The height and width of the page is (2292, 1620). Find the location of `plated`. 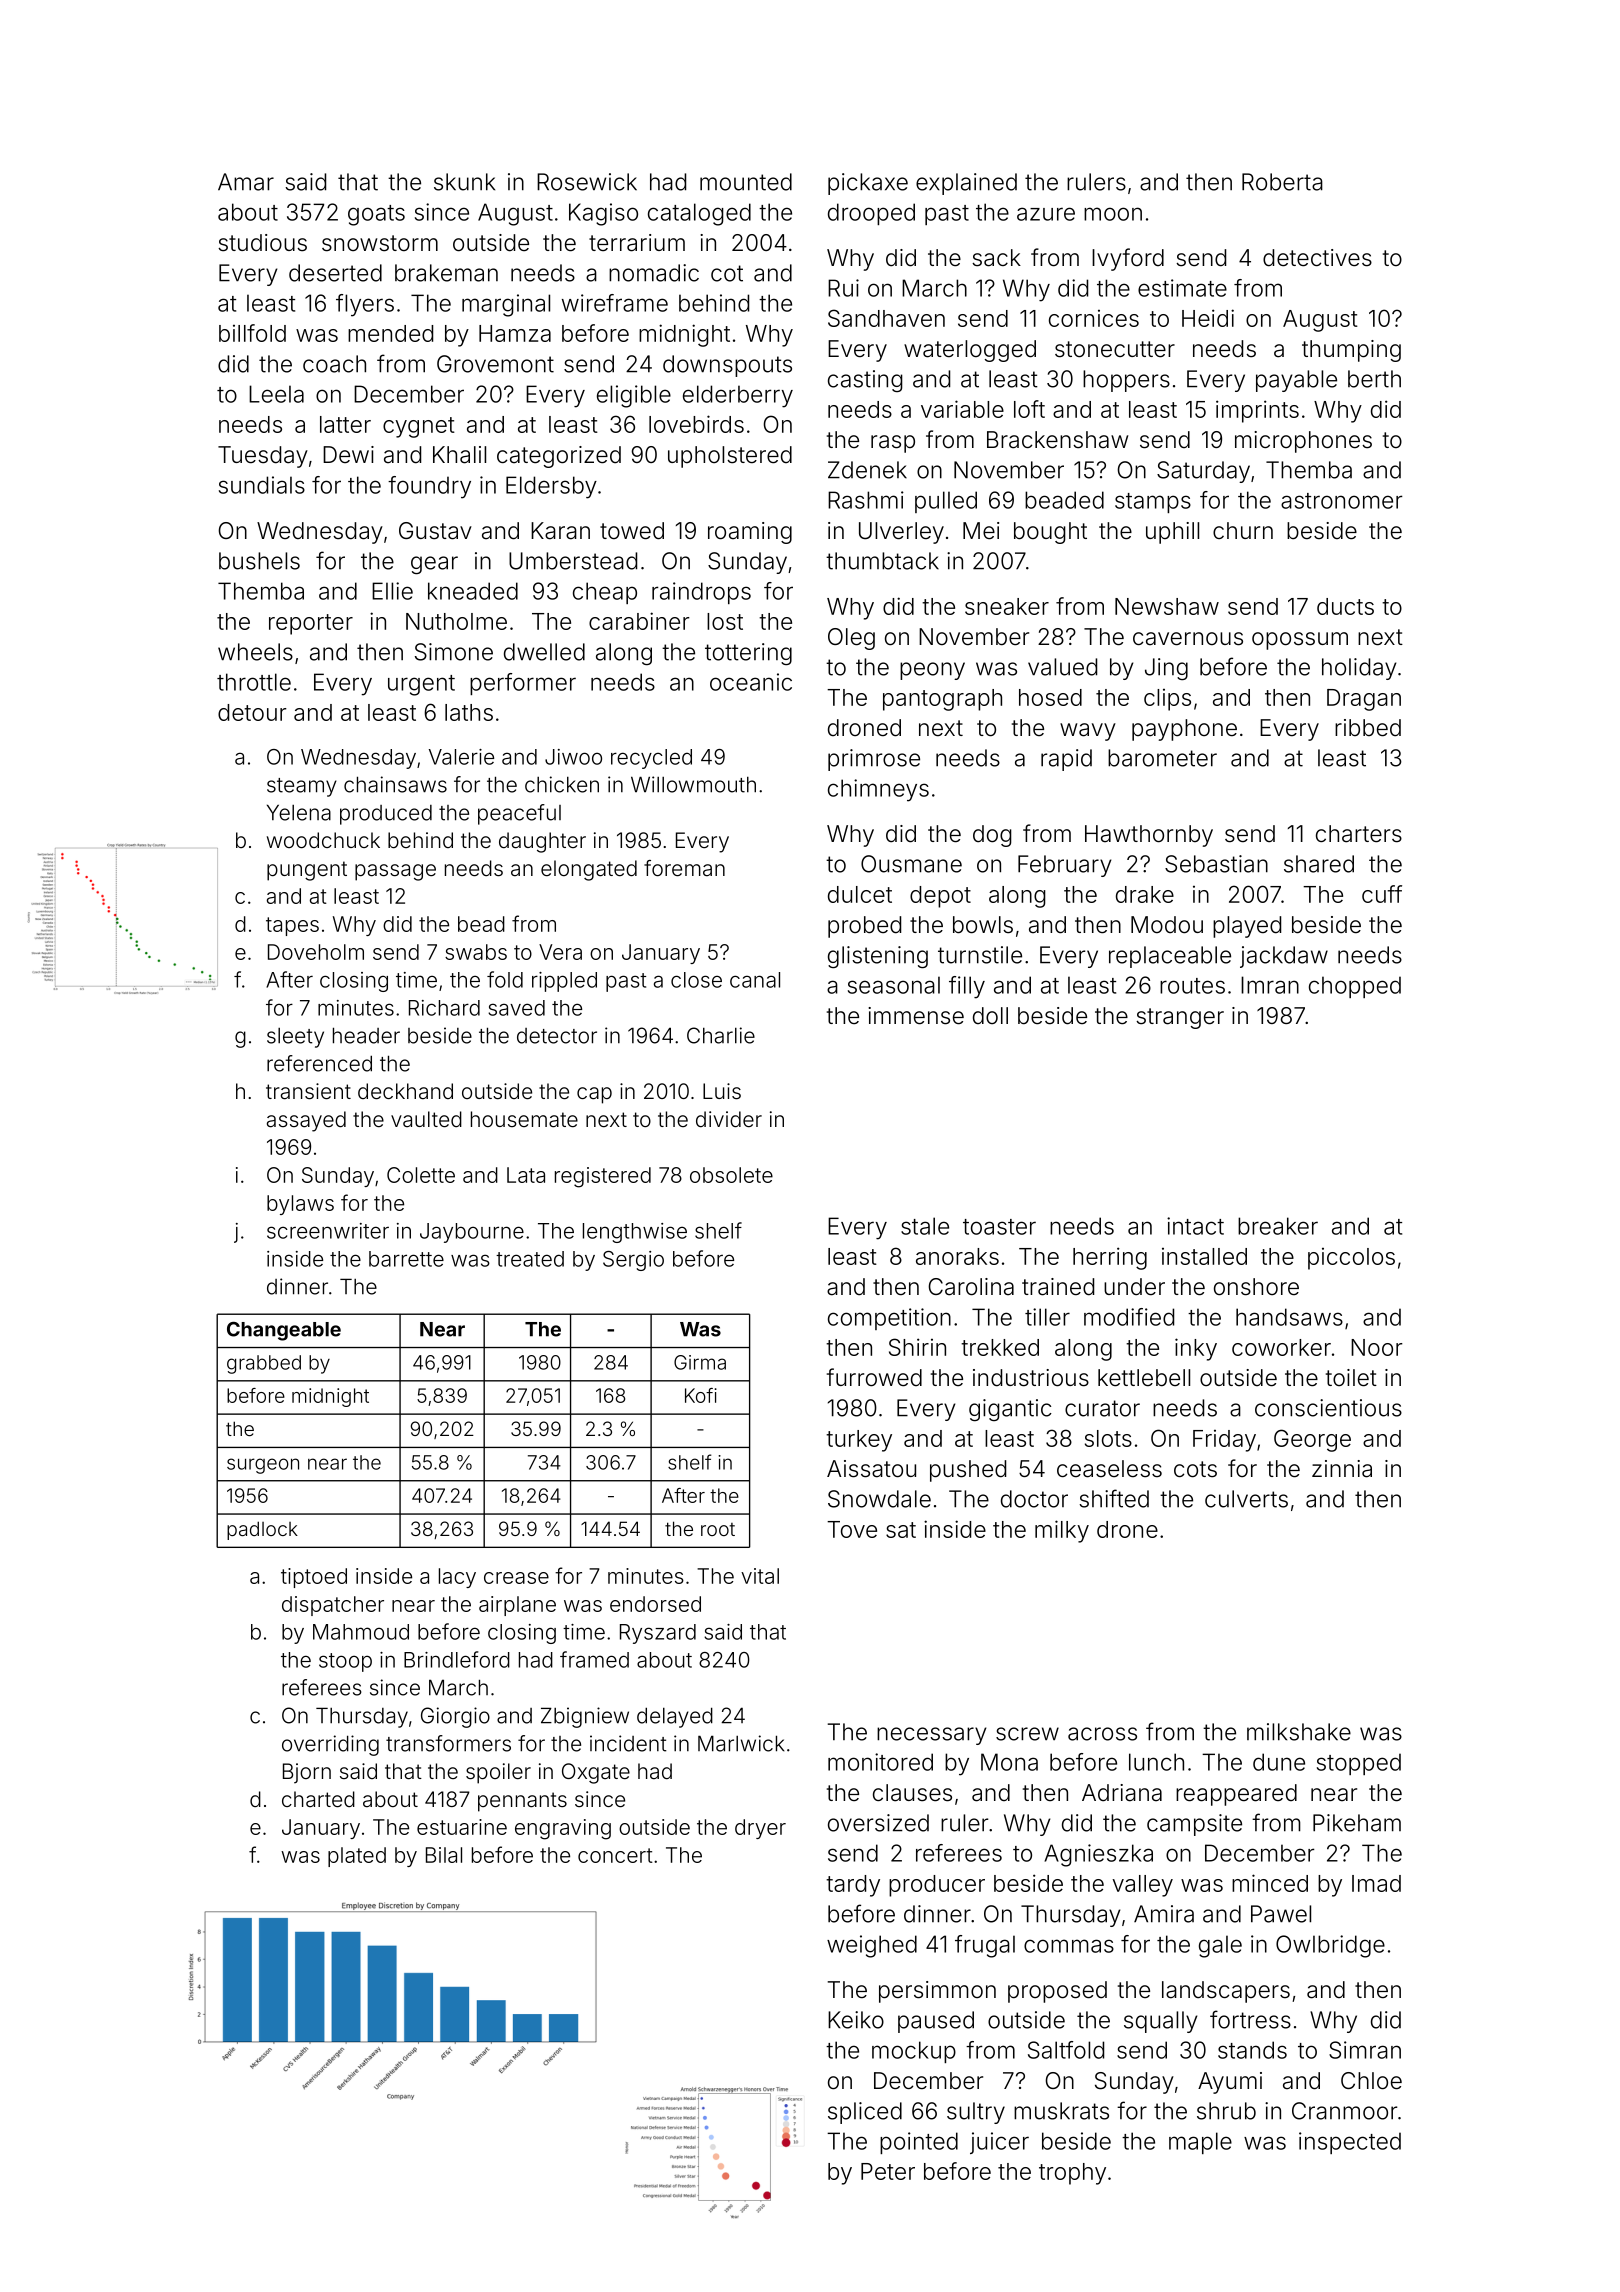

plated is located at coordinates (357, 1857).
